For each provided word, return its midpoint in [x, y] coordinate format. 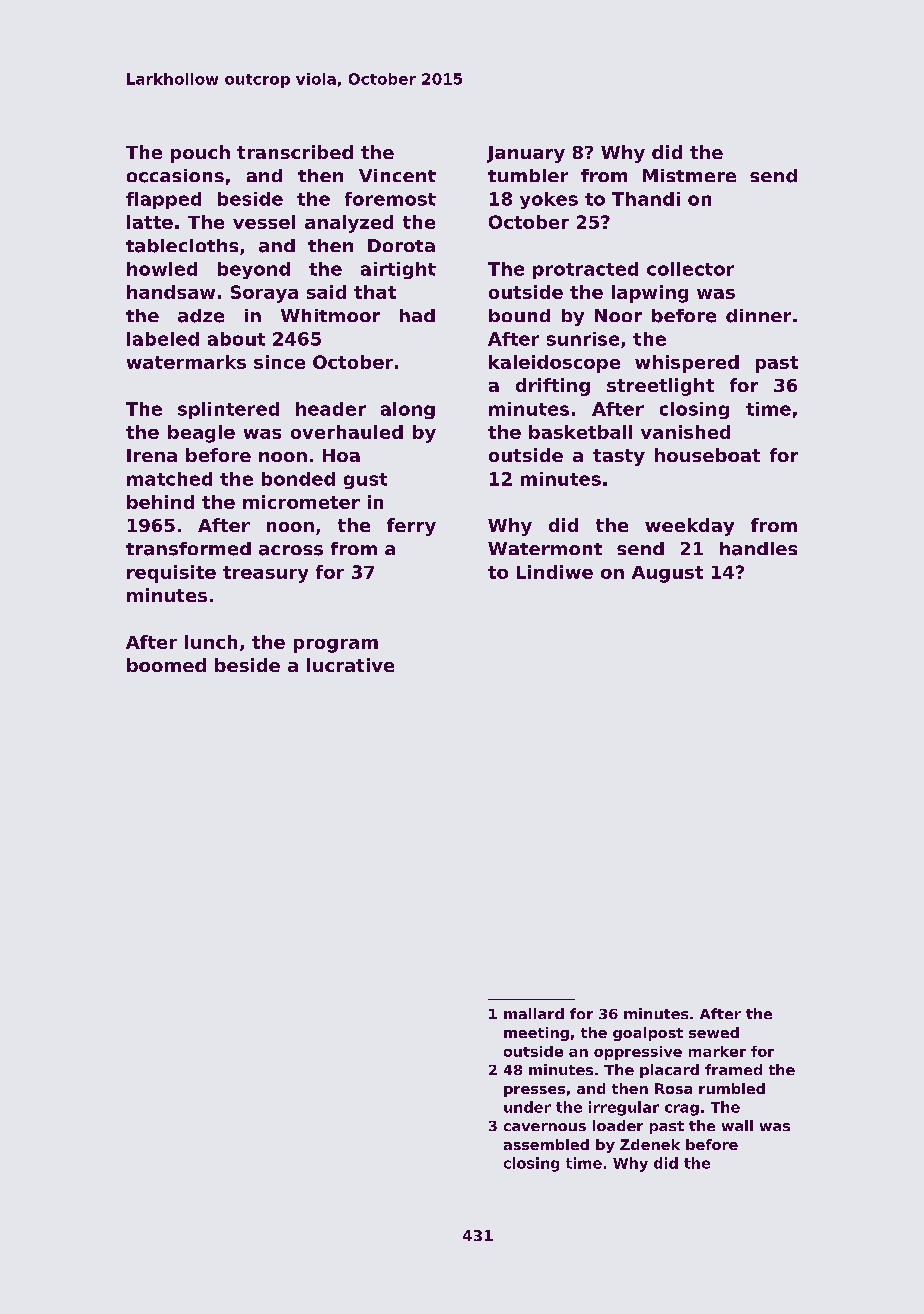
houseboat [707, 455]
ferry [411, 527]
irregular [624, 1108]
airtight [398, 270]
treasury [265, 574]
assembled [546, 1144]
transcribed [295, 152]
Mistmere [689, 175]
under [527, 1107]
